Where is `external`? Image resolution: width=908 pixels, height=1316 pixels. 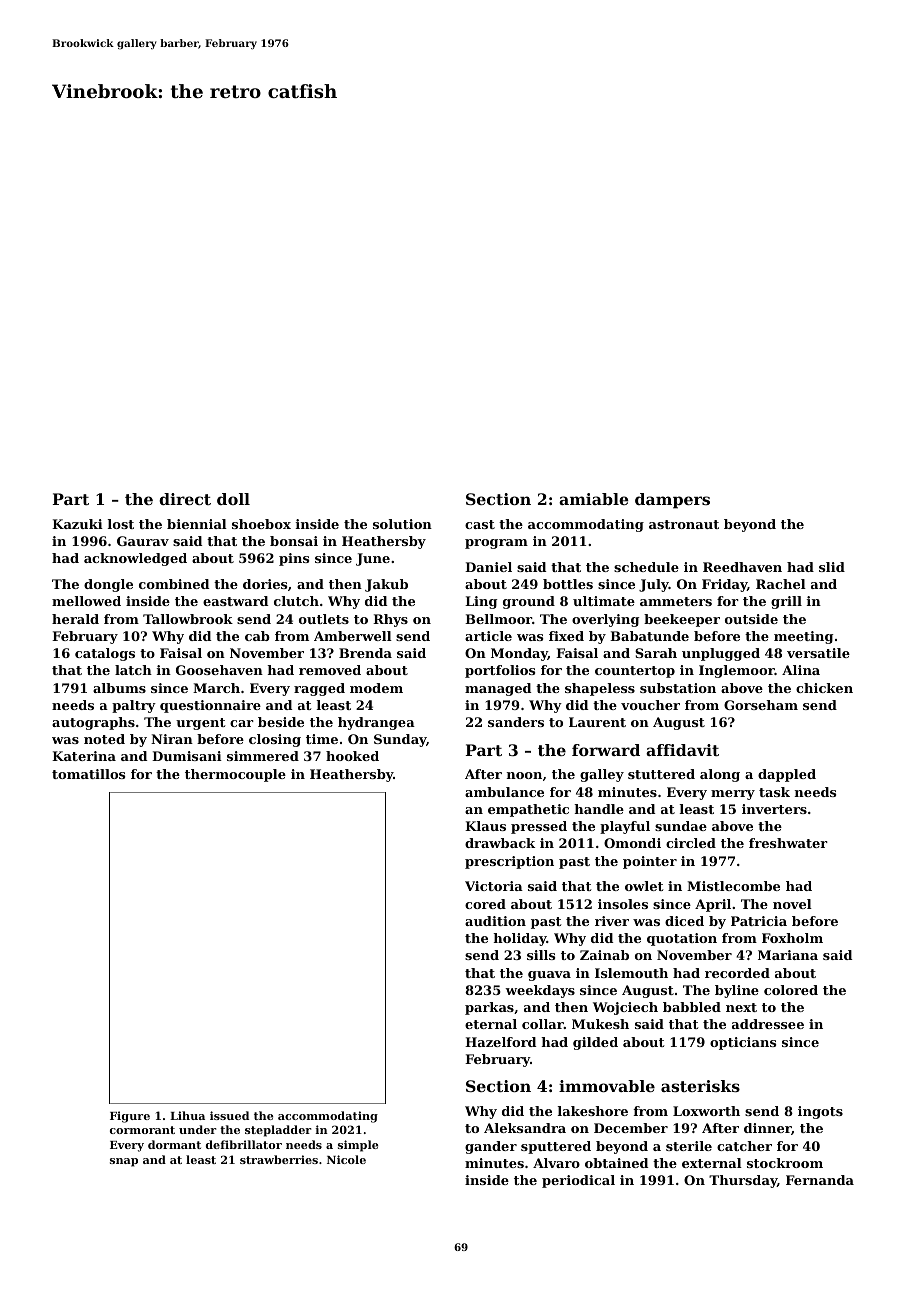 external is located at coordinates (712, 1163).
